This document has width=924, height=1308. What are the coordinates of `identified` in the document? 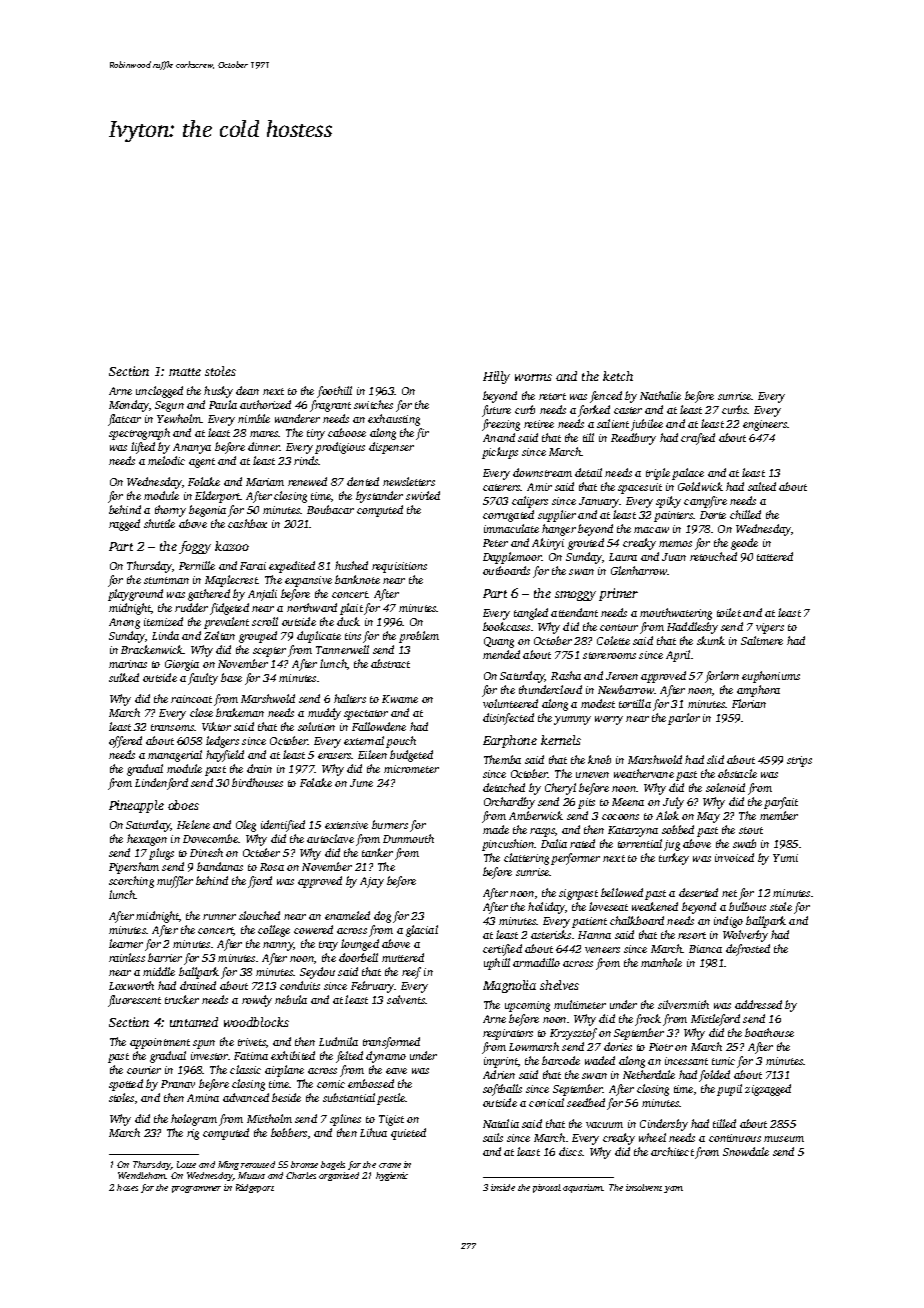 It's located at (283, 826).
